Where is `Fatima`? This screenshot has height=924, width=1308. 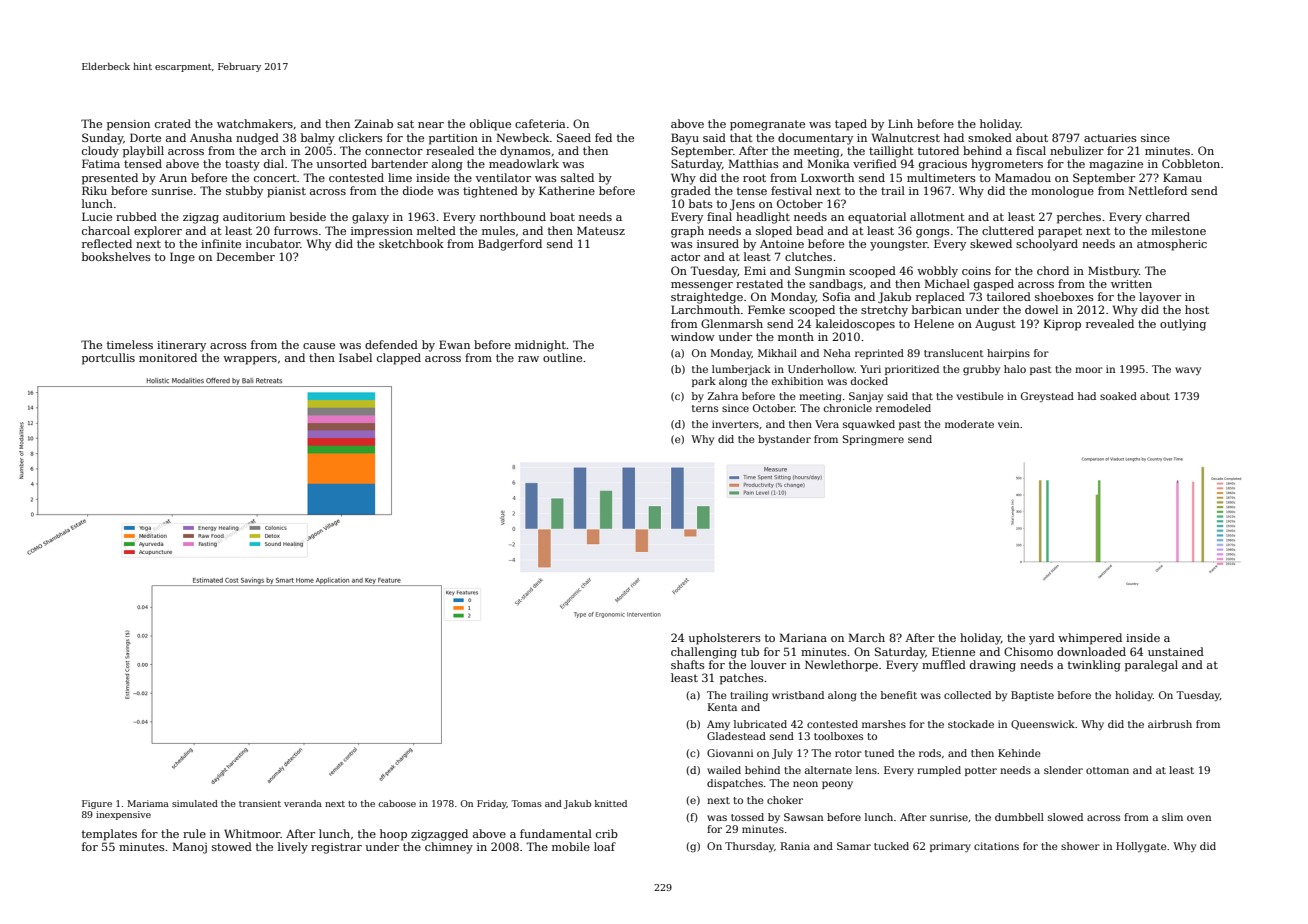 Fatima is located at coordinates (101, 163).
